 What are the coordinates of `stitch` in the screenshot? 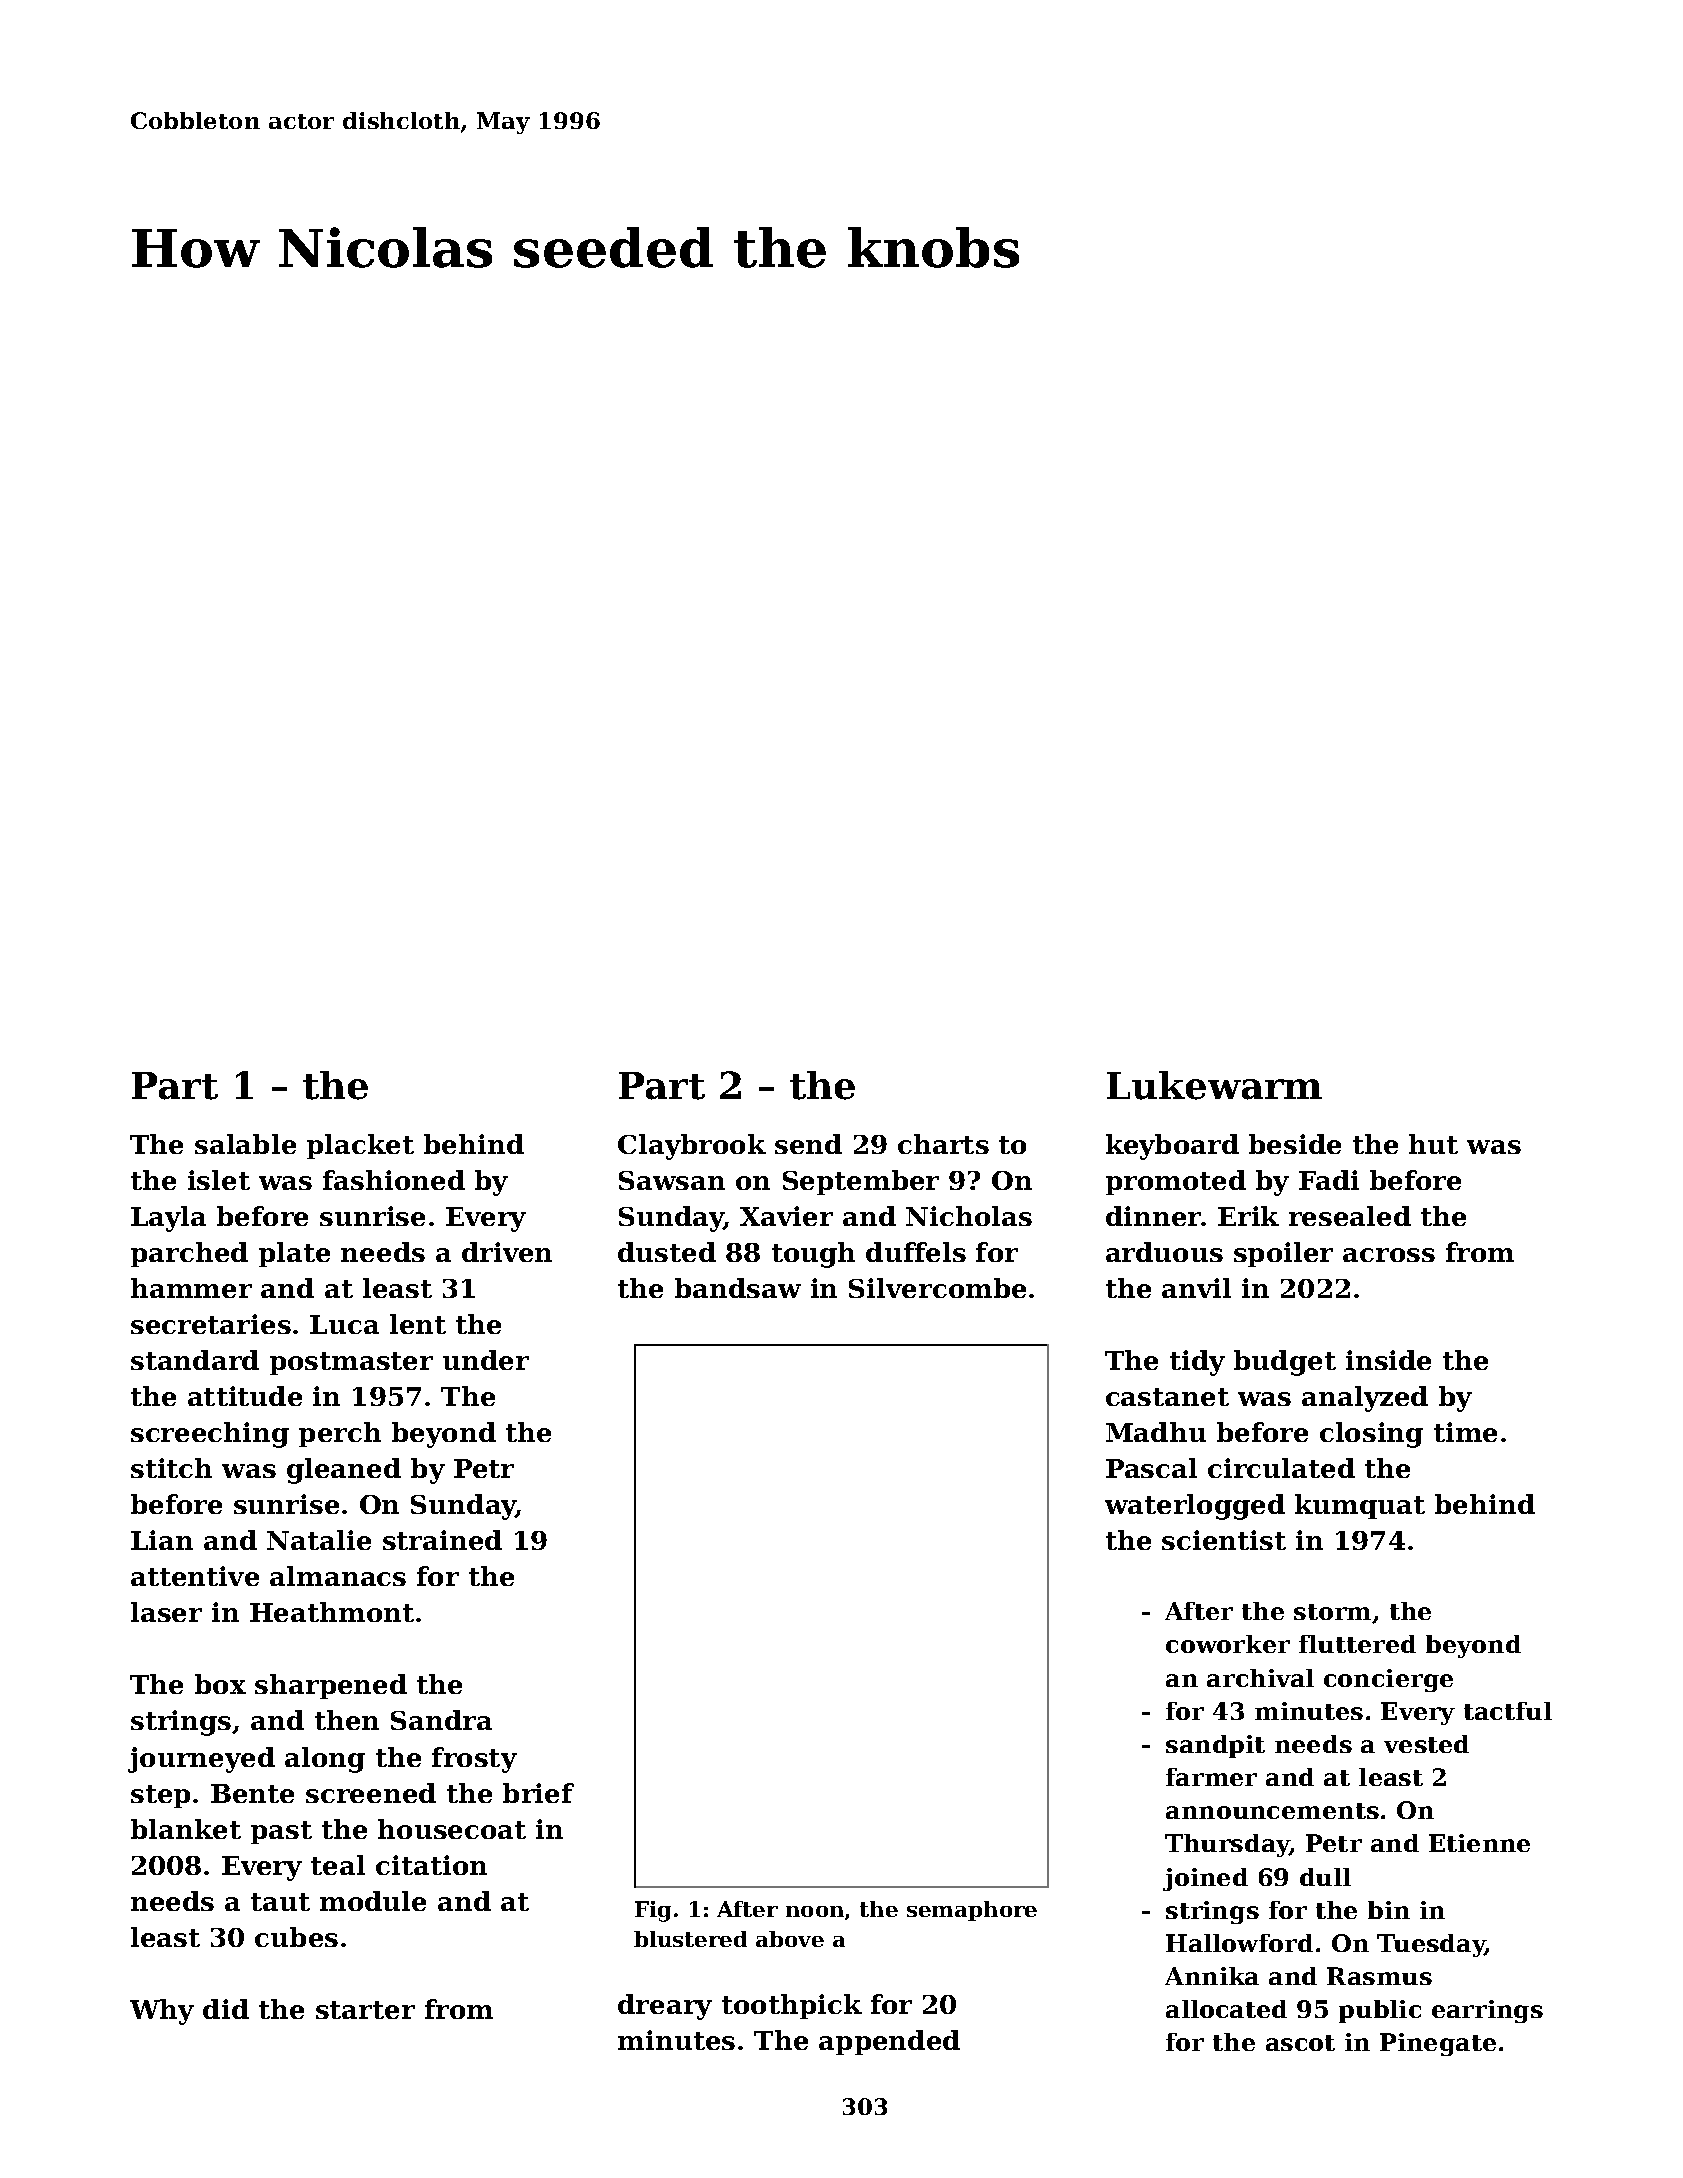 It's located at (171, 1468).
